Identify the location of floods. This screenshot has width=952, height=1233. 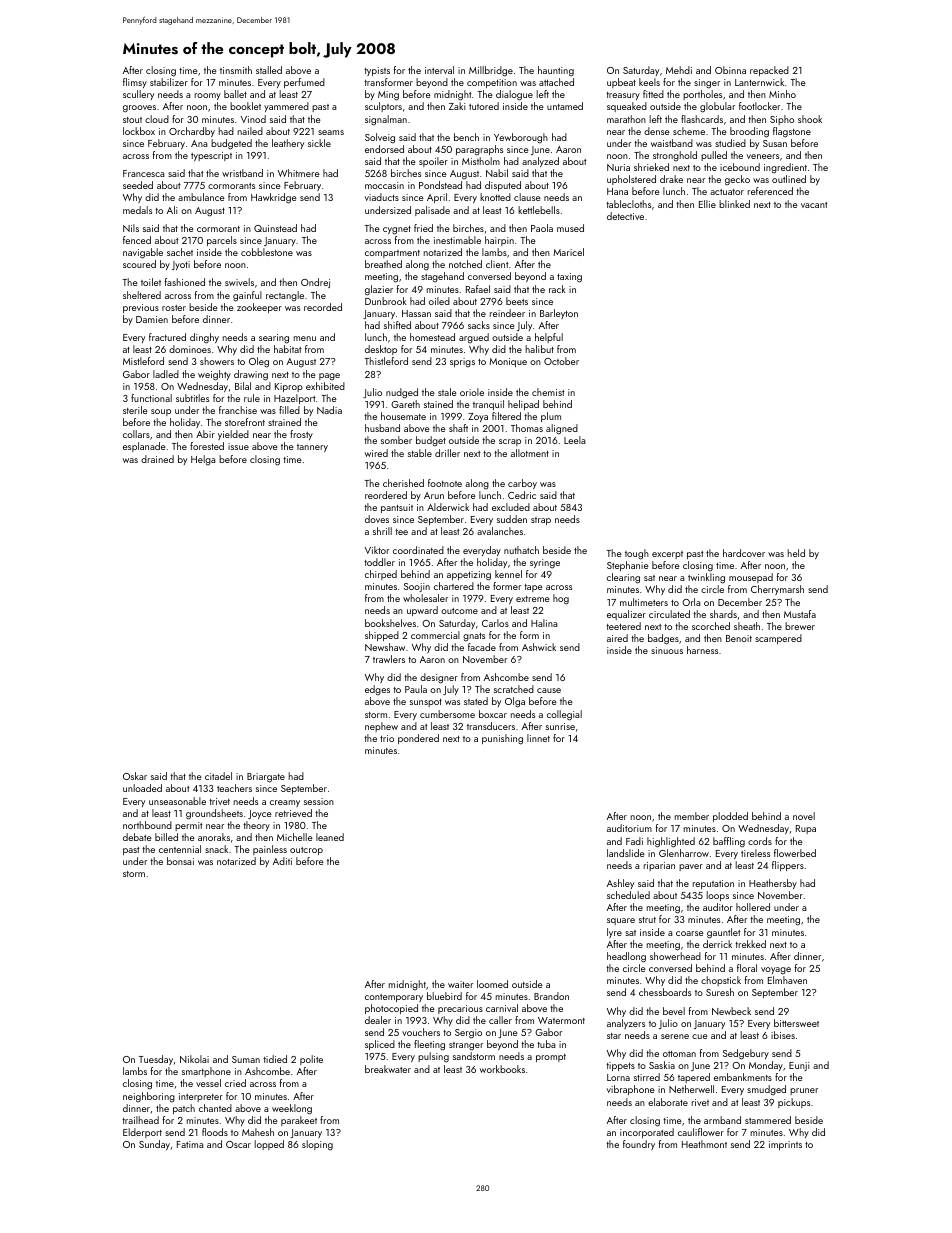
(215, 1132).
